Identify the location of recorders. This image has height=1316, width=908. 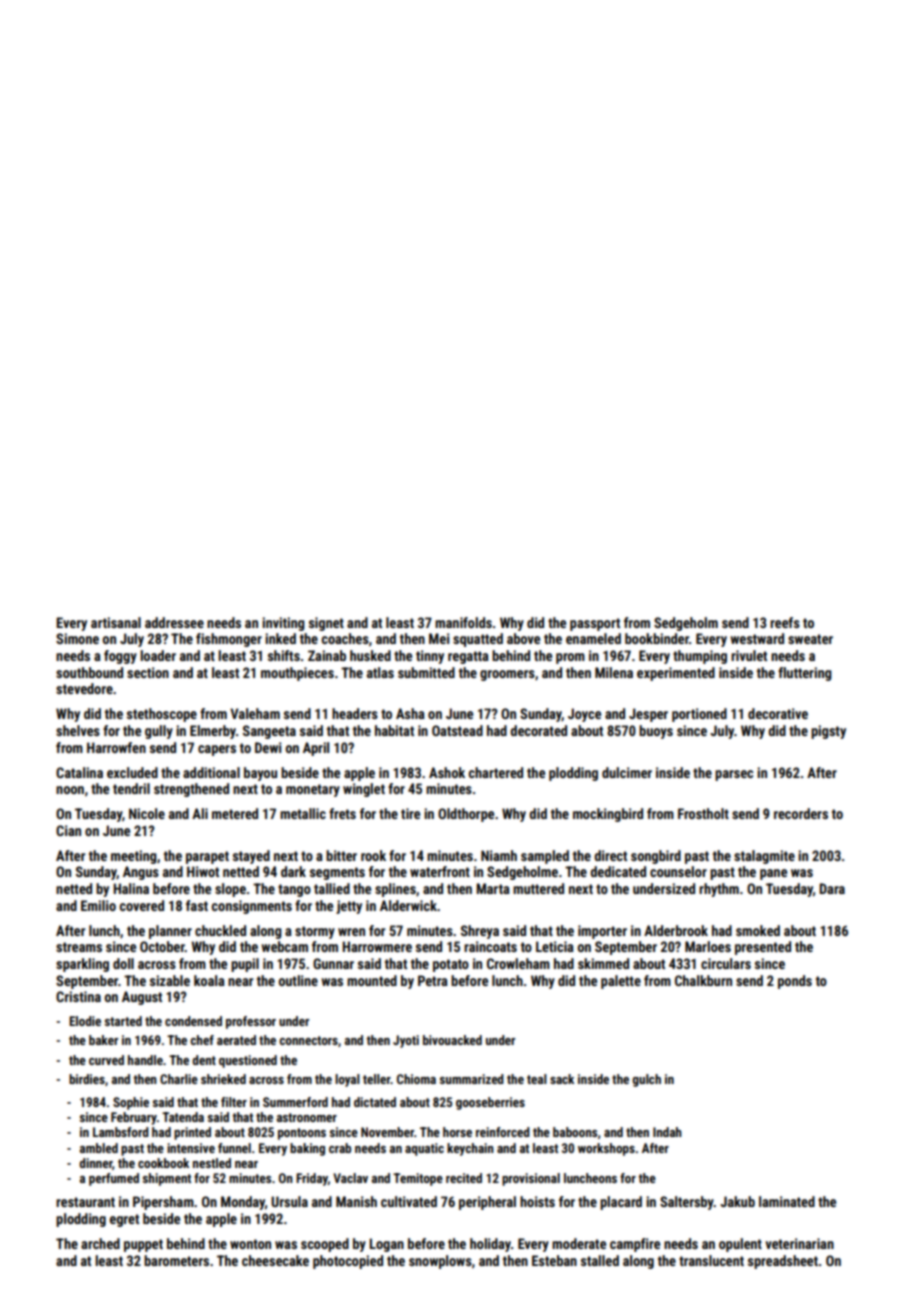
(801, 813).
